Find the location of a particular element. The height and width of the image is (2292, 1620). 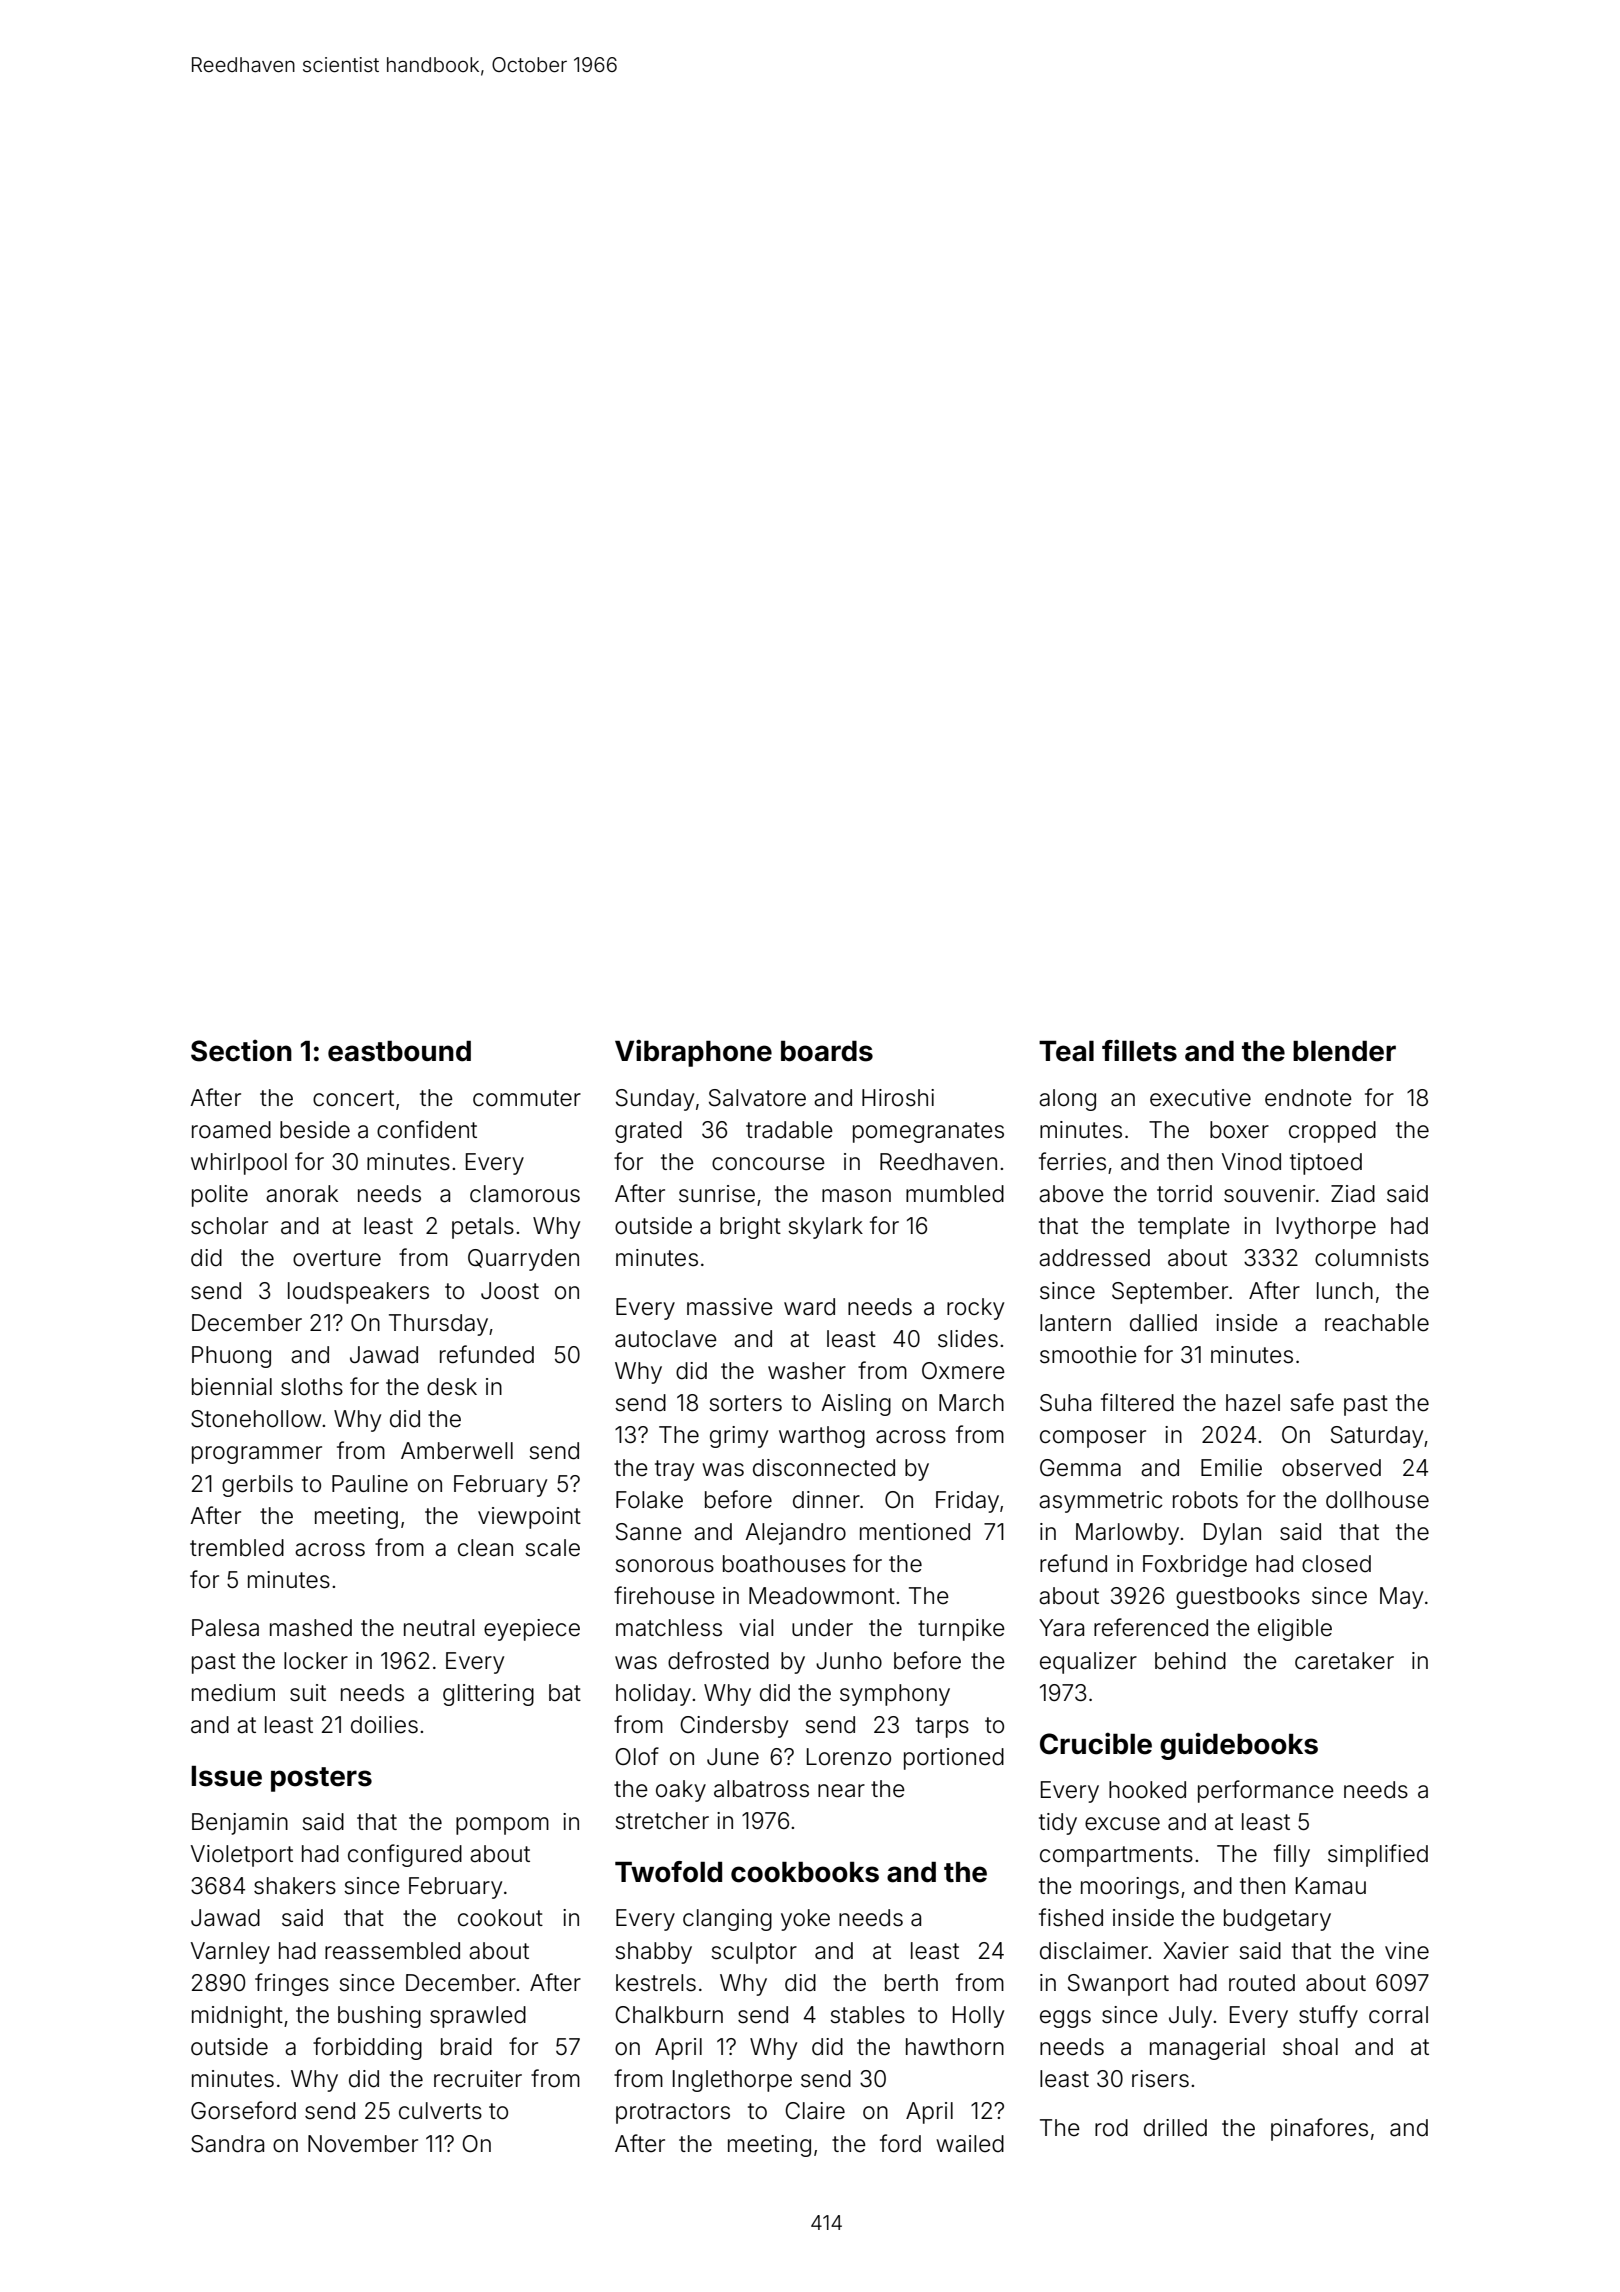

addressed is located at coordinates (1094, 1258).
